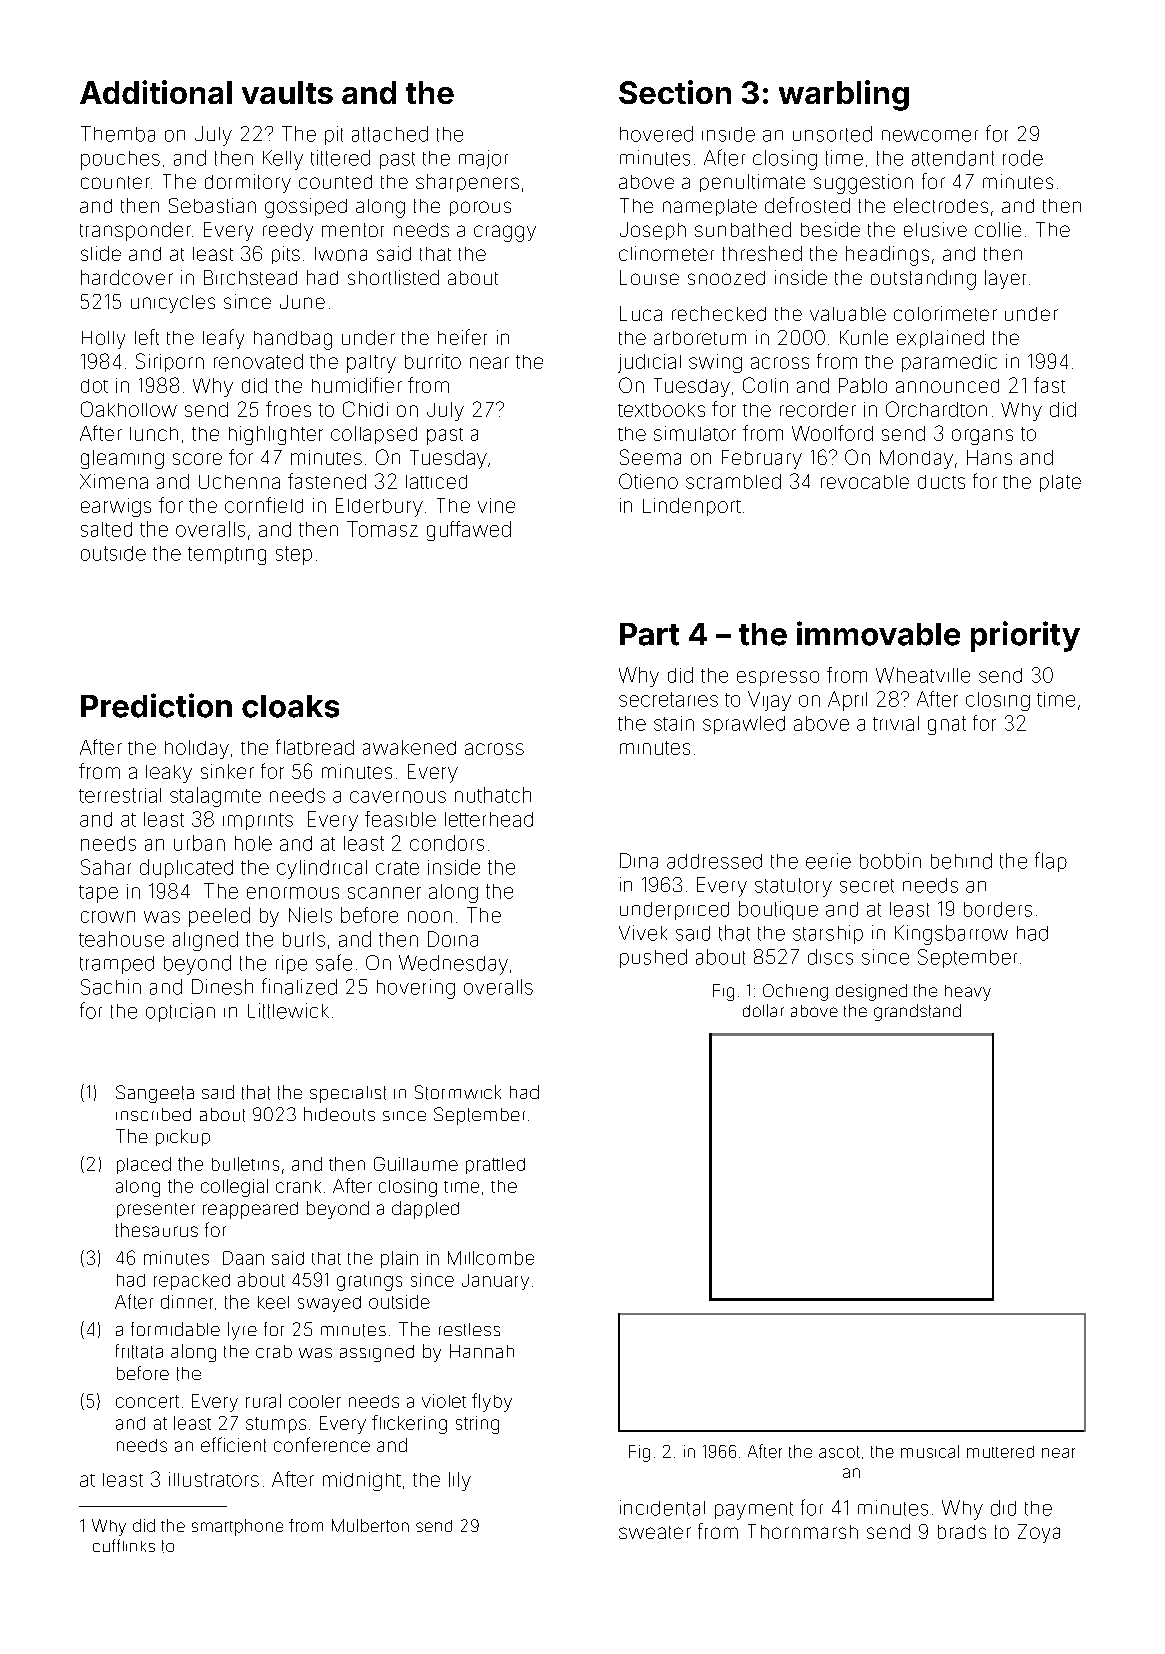 The width and height of the screenshot is (1165, 1654). I want to click on concert, so click(147, 1401).
